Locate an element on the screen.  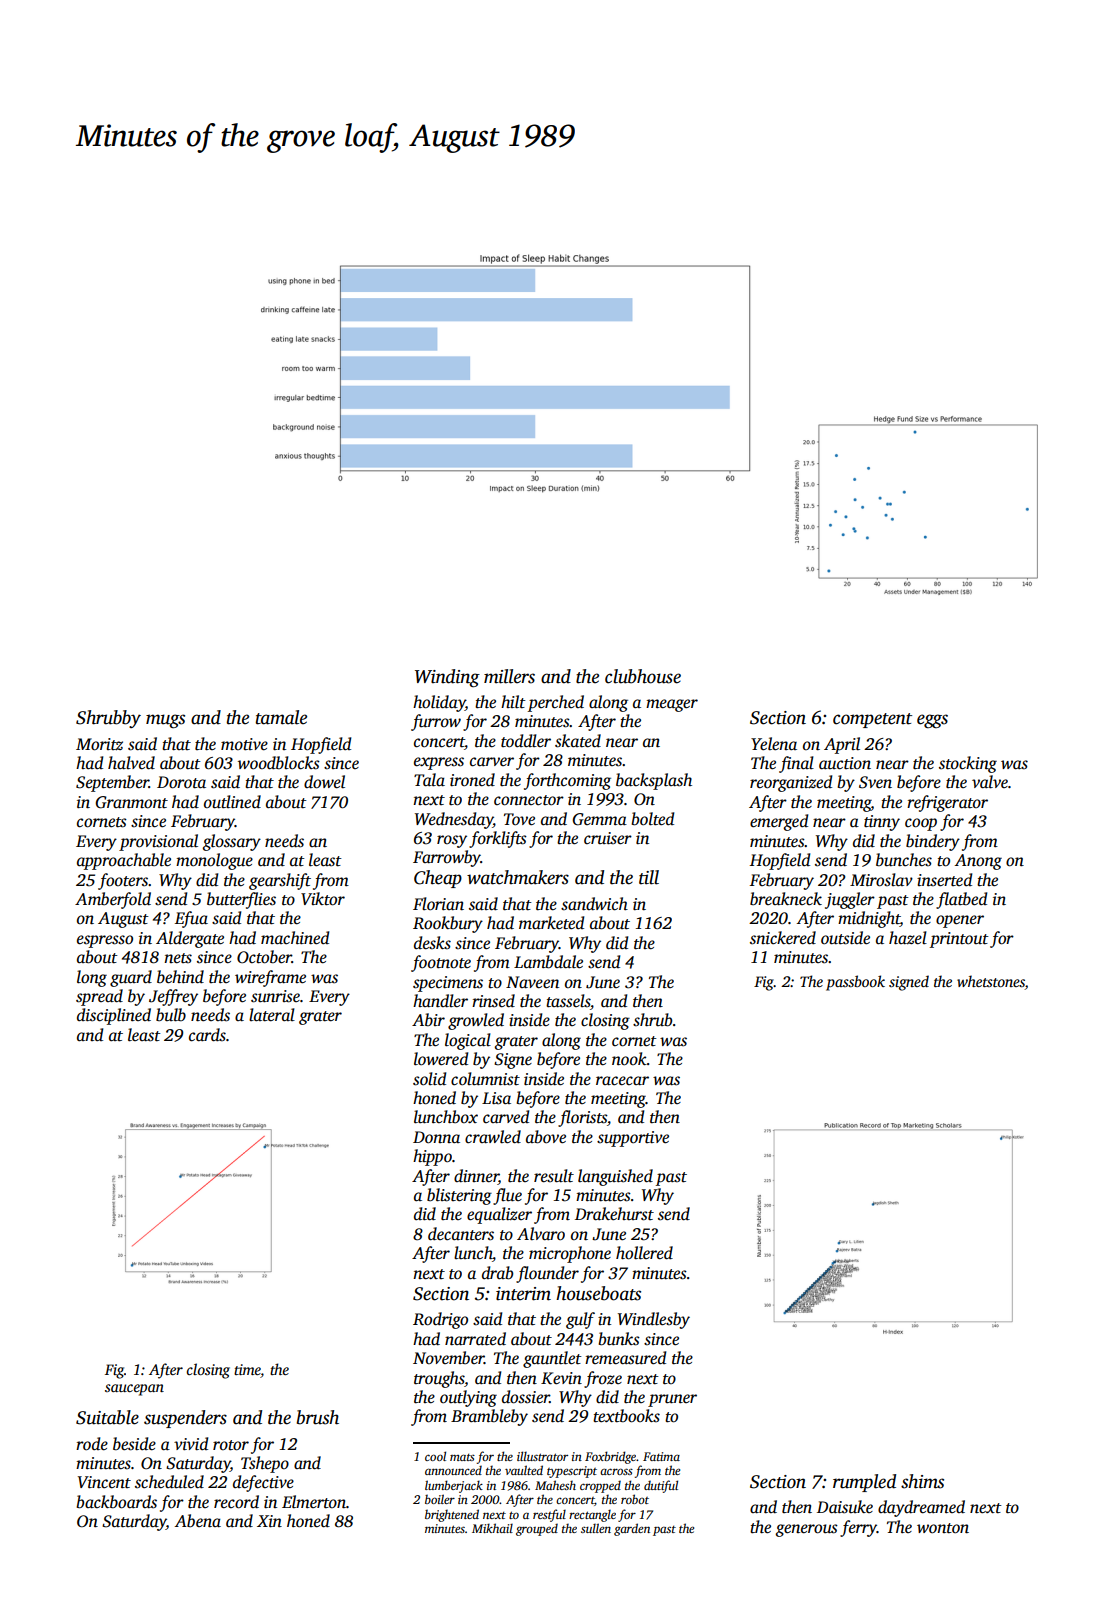
holiday is located at coordinates (439, 703).
